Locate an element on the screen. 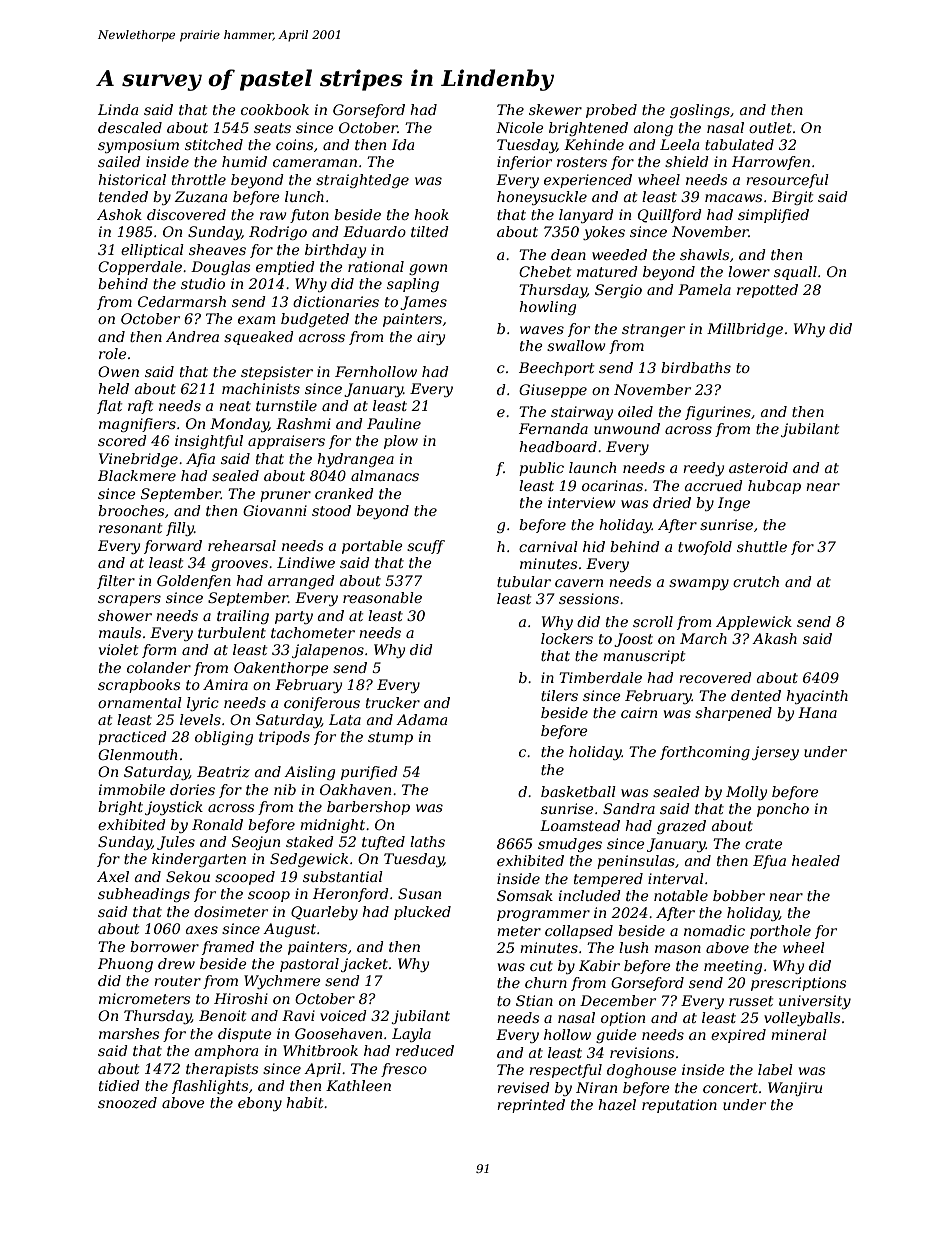 This screenshot has width=952, height=1233. studio is located at coordinates (203, 283).
